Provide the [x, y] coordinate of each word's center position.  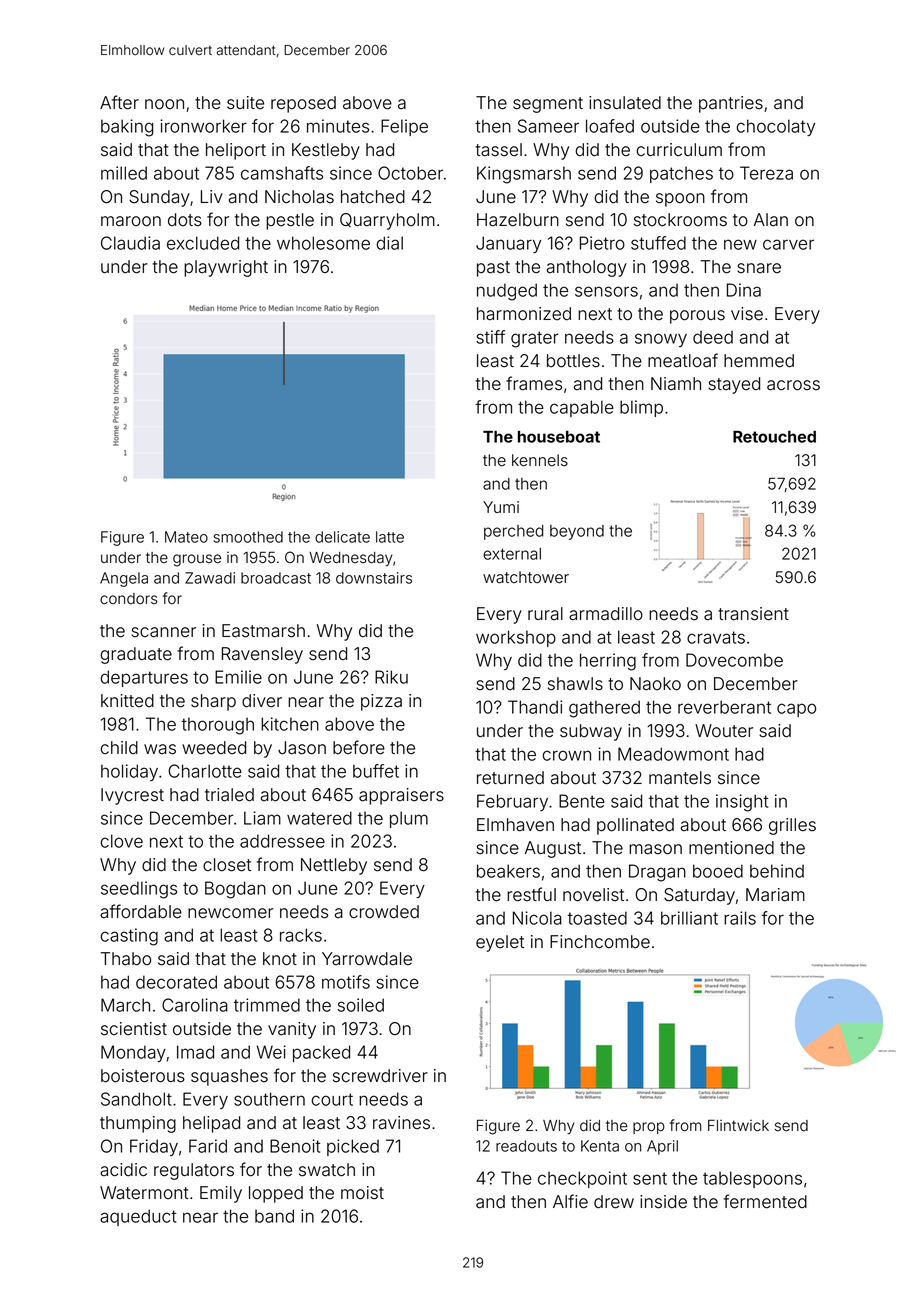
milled [124, 173]
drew [614, 1202]
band [274, 1216]
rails [740, 918]
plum [409, 819]
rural [545, 614]
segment [548, 105]
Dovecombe [734, 660]
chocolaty [775, 127]
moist [362, 1193]
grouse [197, 560]
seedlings [139, 890]
